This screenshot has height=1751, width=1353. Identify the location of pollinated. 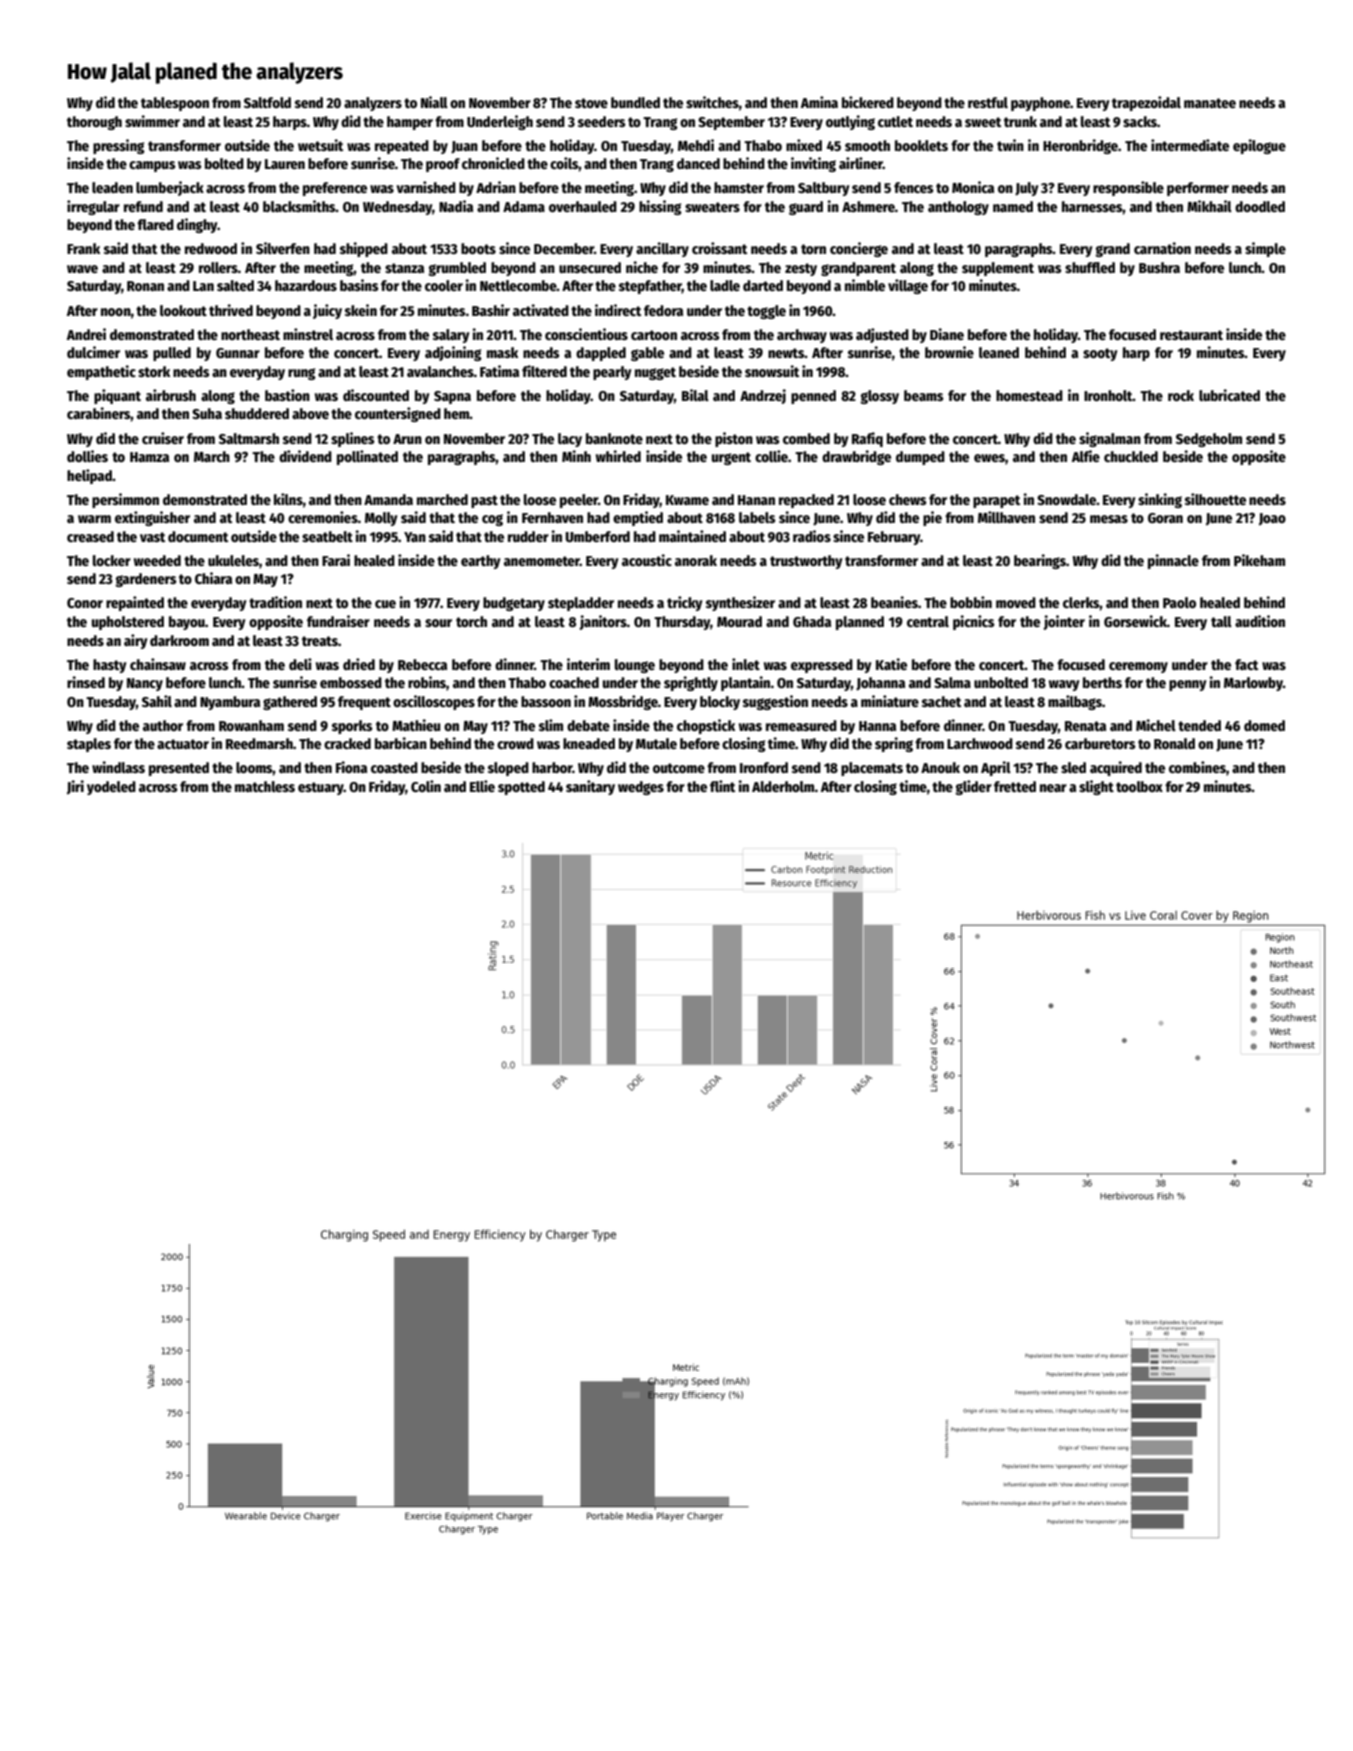
(367, 457).
